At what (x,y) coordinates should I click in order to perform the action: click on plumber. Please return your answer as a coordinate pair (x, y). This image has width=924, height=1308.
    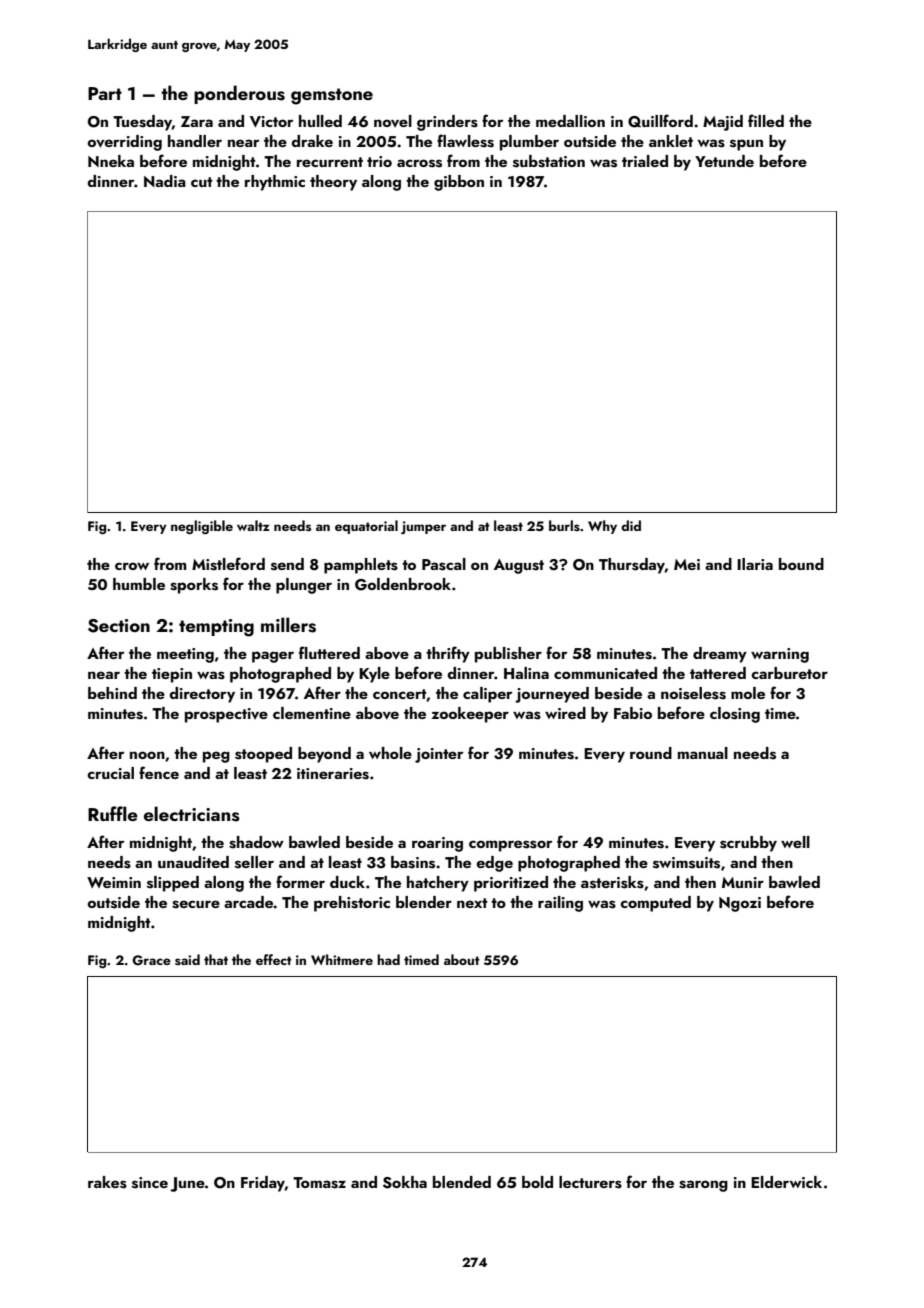
    Looking at the image, I should click on (529, 143).
